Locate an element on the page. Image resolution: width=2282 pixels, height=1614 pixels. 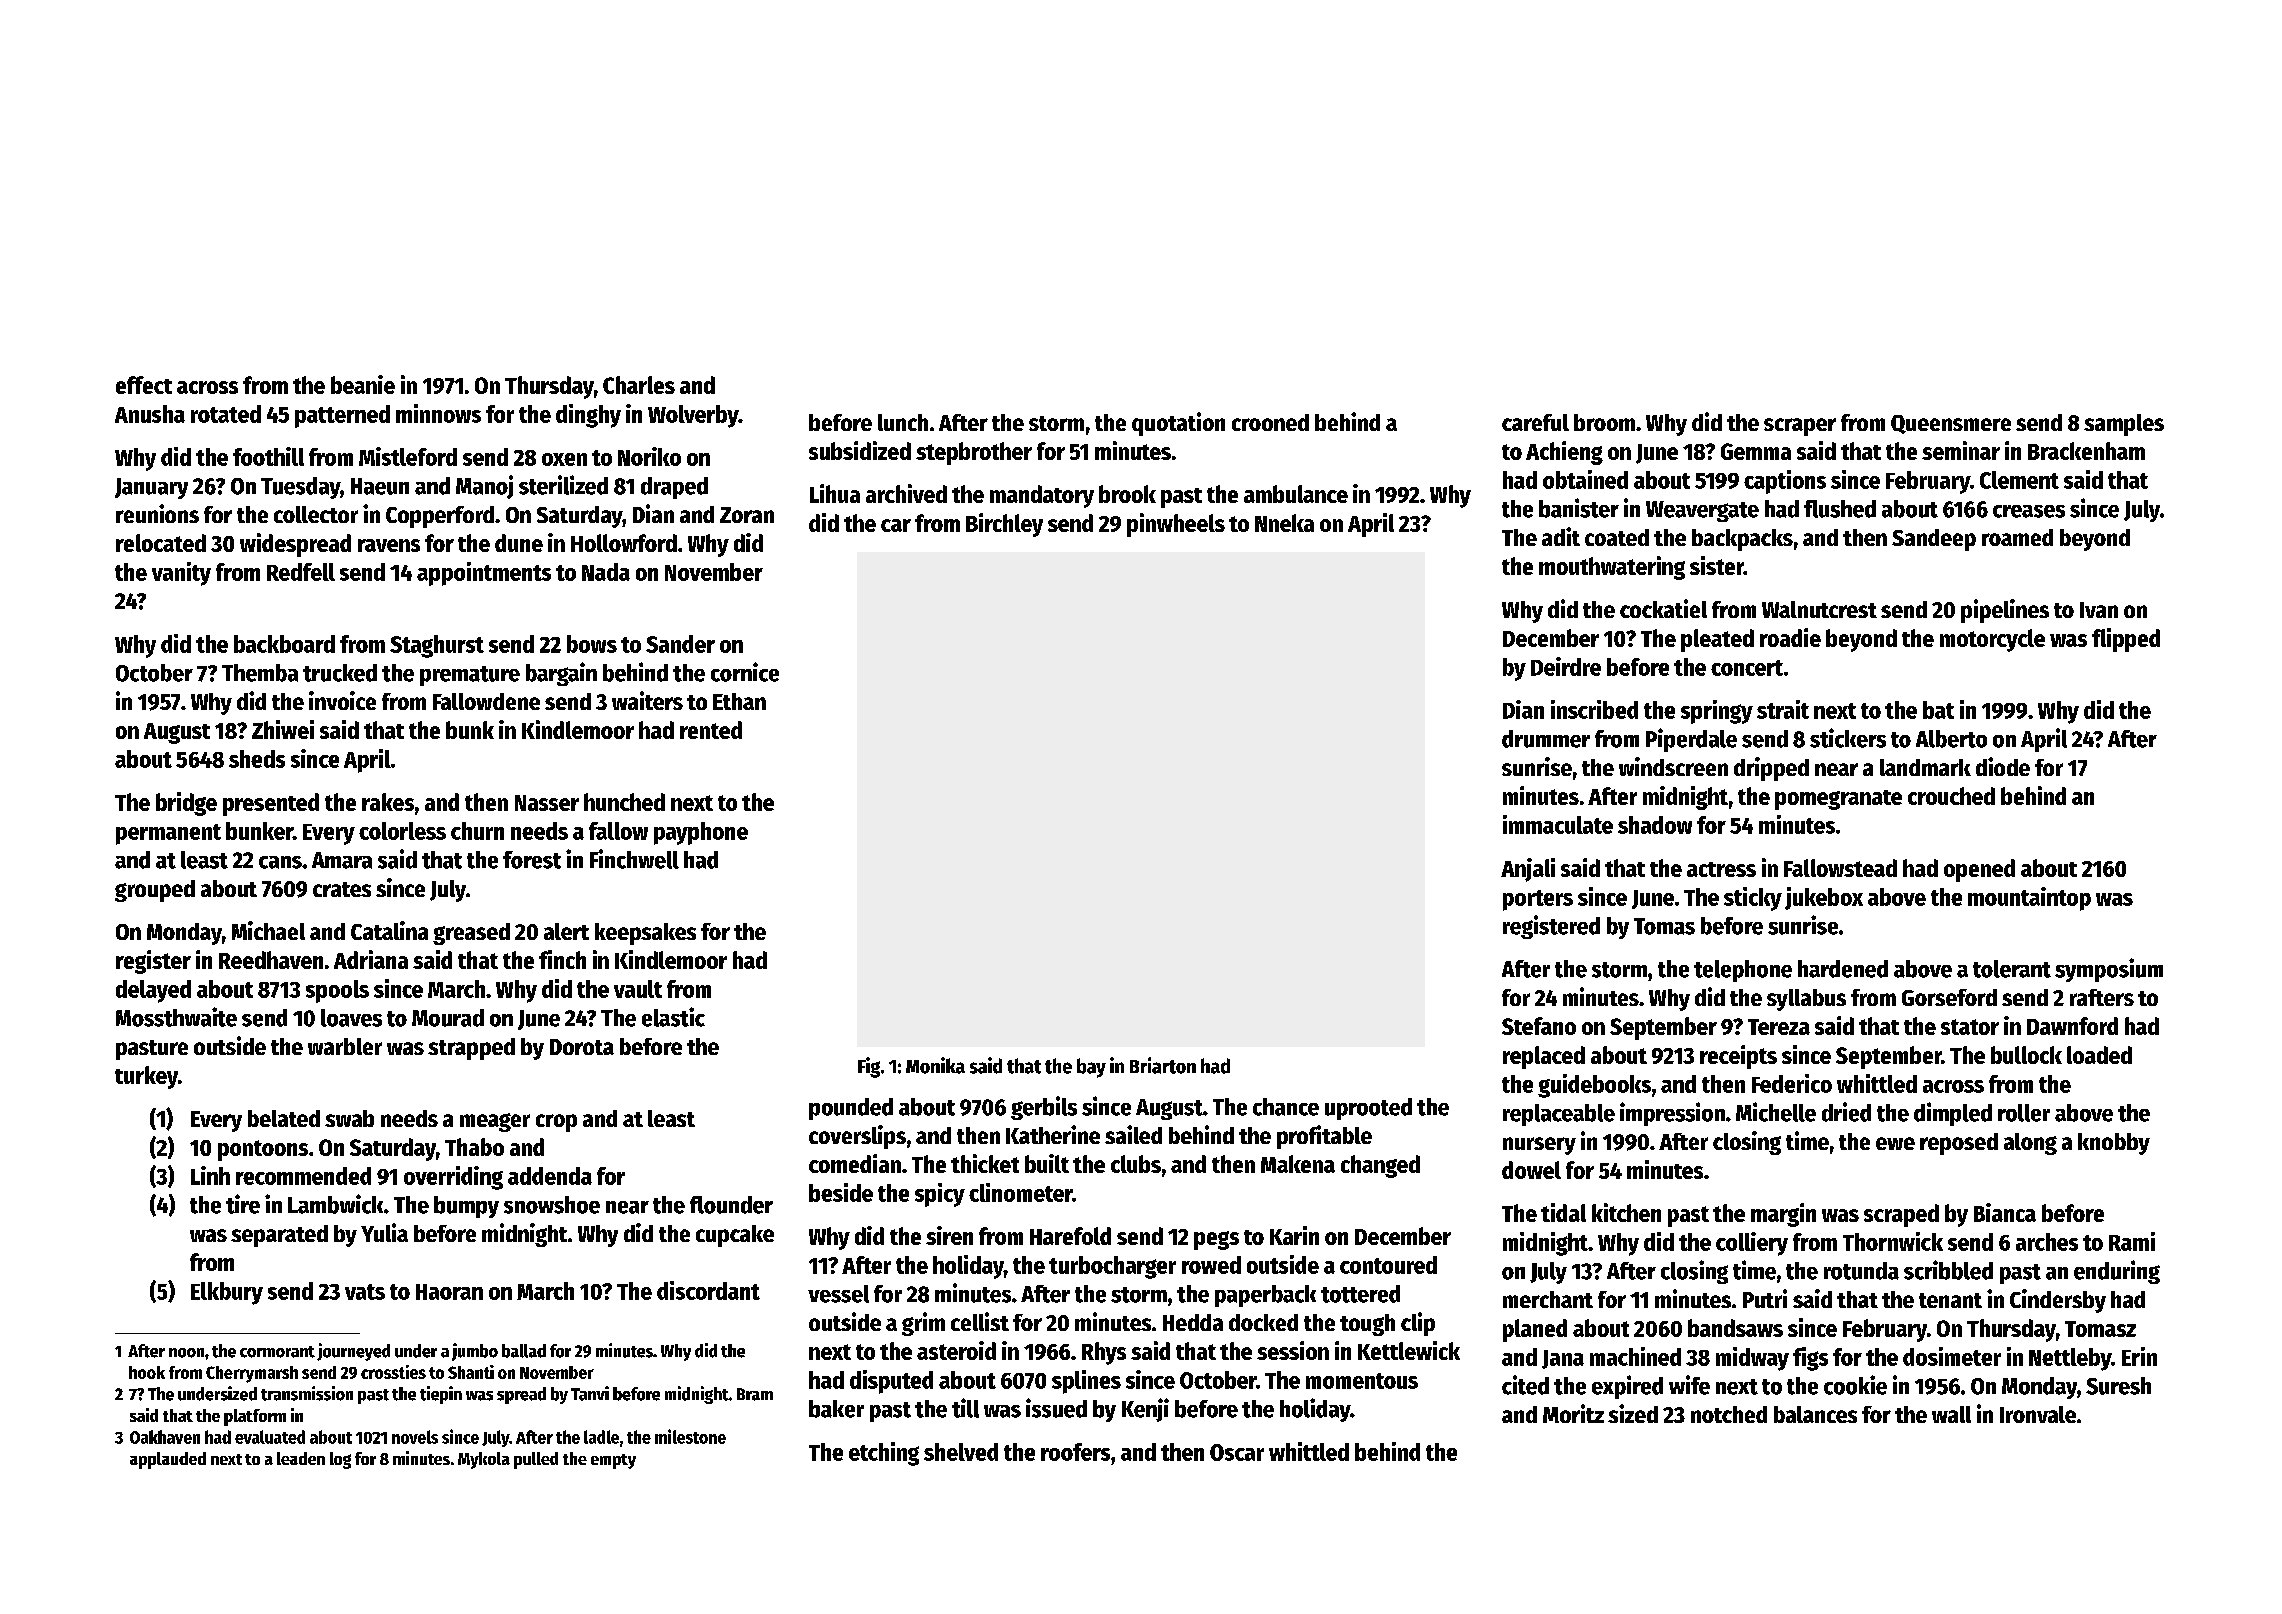
dripped is located at coordinates (1771, 769).
